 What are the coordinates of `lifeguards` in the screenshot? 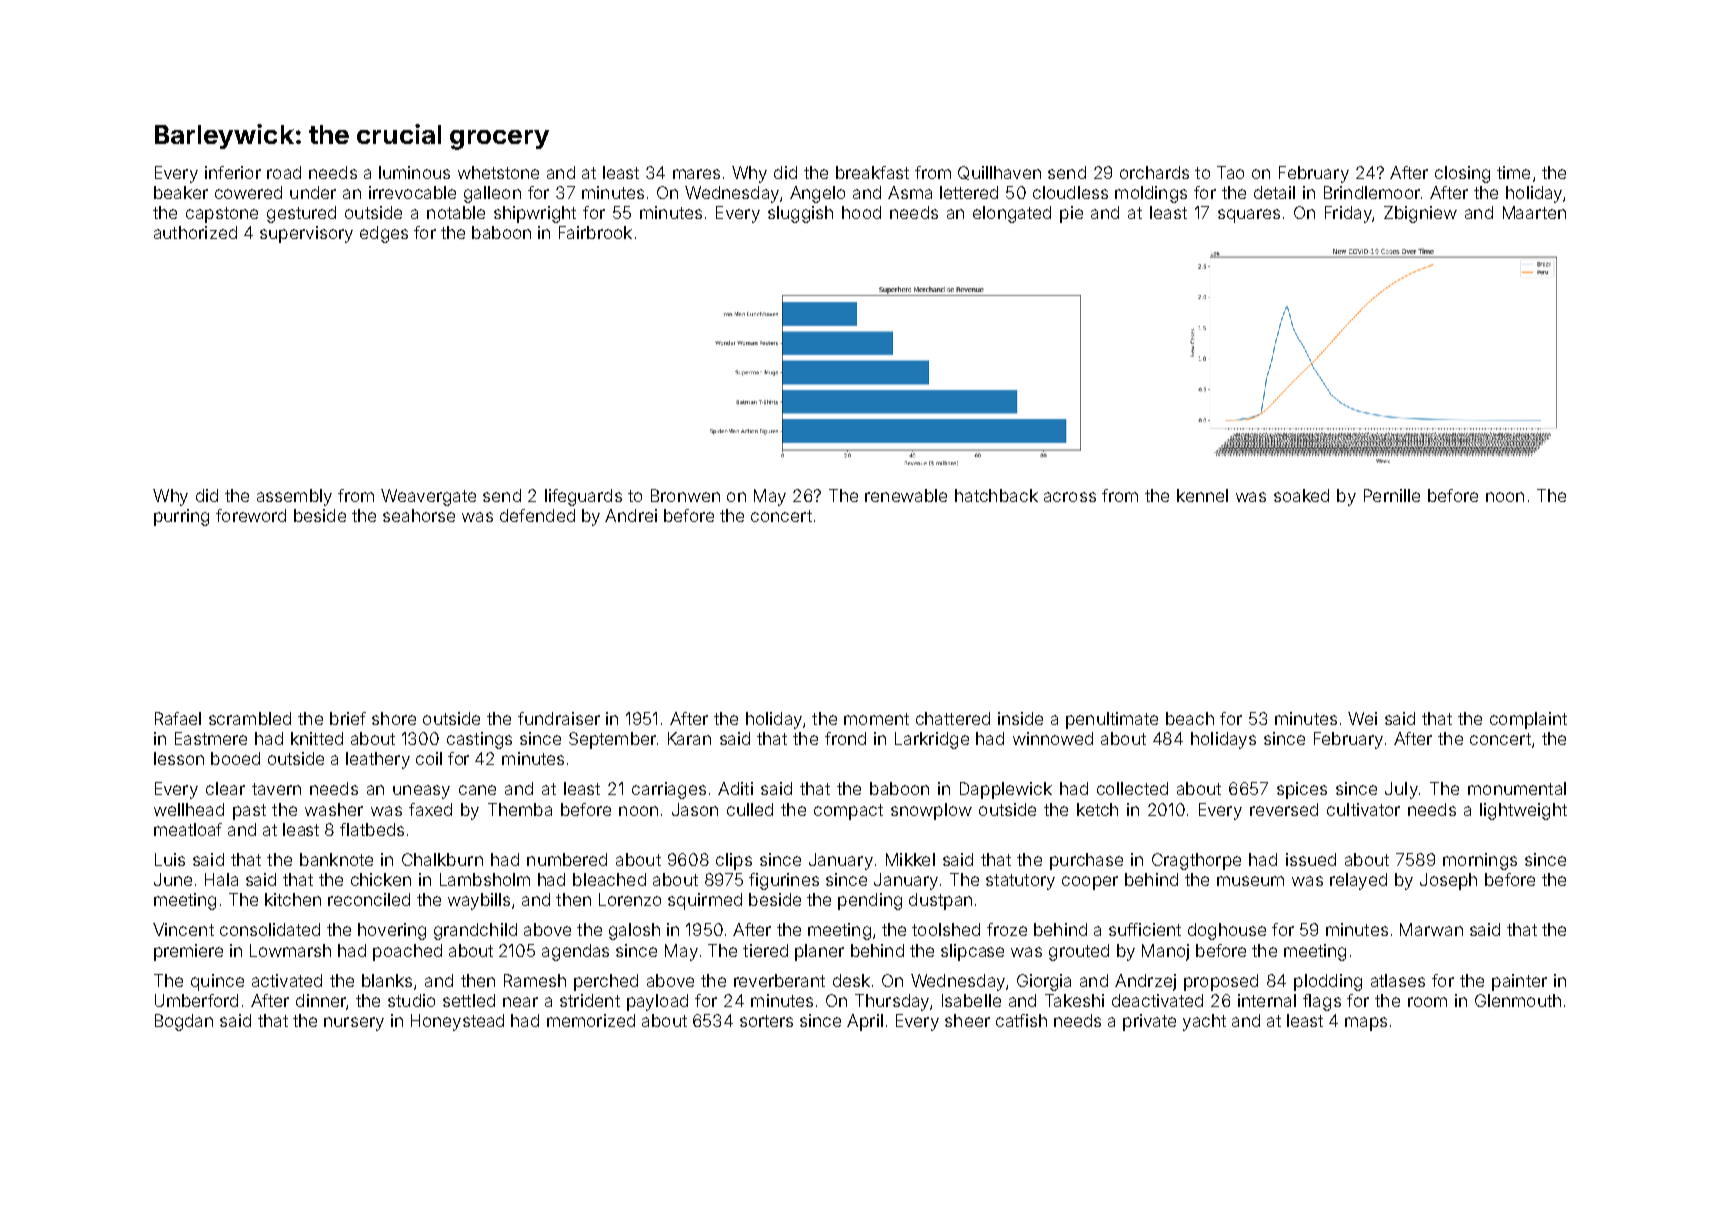 It's located at (583, 497).
